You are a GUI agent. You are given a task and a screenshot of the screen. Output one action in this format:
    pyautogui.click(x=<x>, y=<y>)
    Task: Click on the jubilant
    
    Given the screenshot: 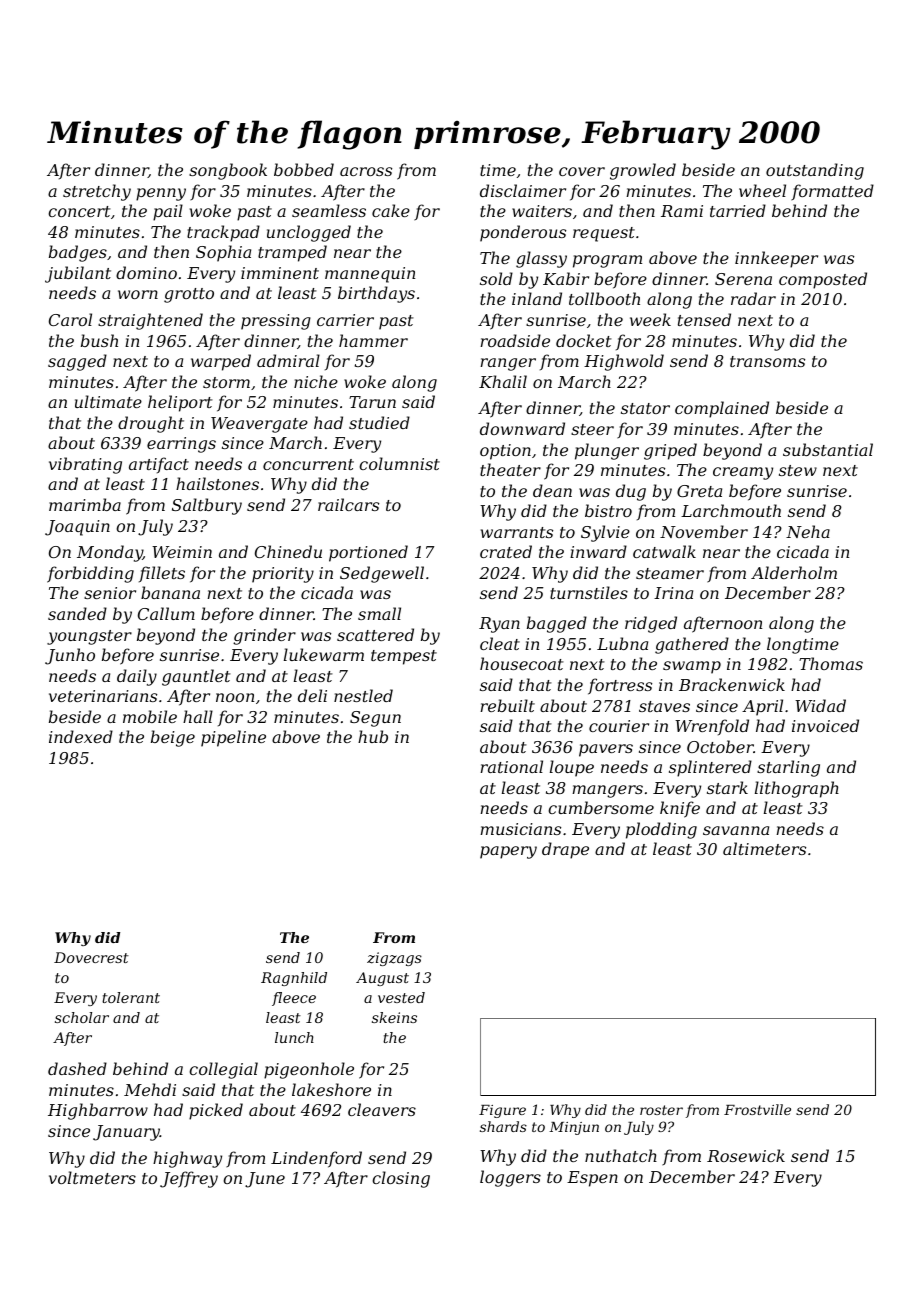 What is the action you would take?
    pyautogui.click(x=78, y=274)
